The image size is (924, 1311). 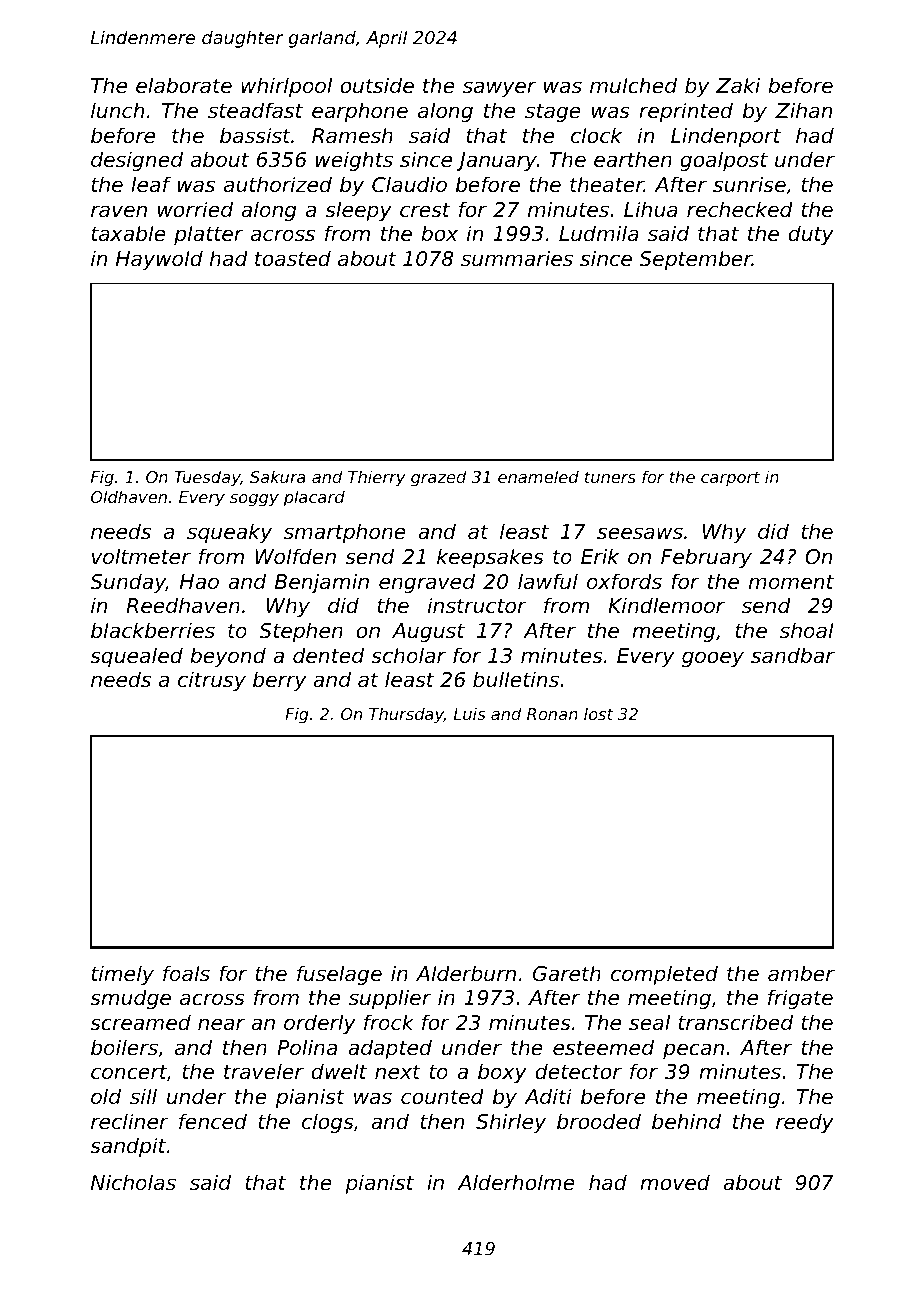 What do you see at coordinates (133, 1182) in the image?
I see `Nicholas` at bounding box center [133, 1182].
